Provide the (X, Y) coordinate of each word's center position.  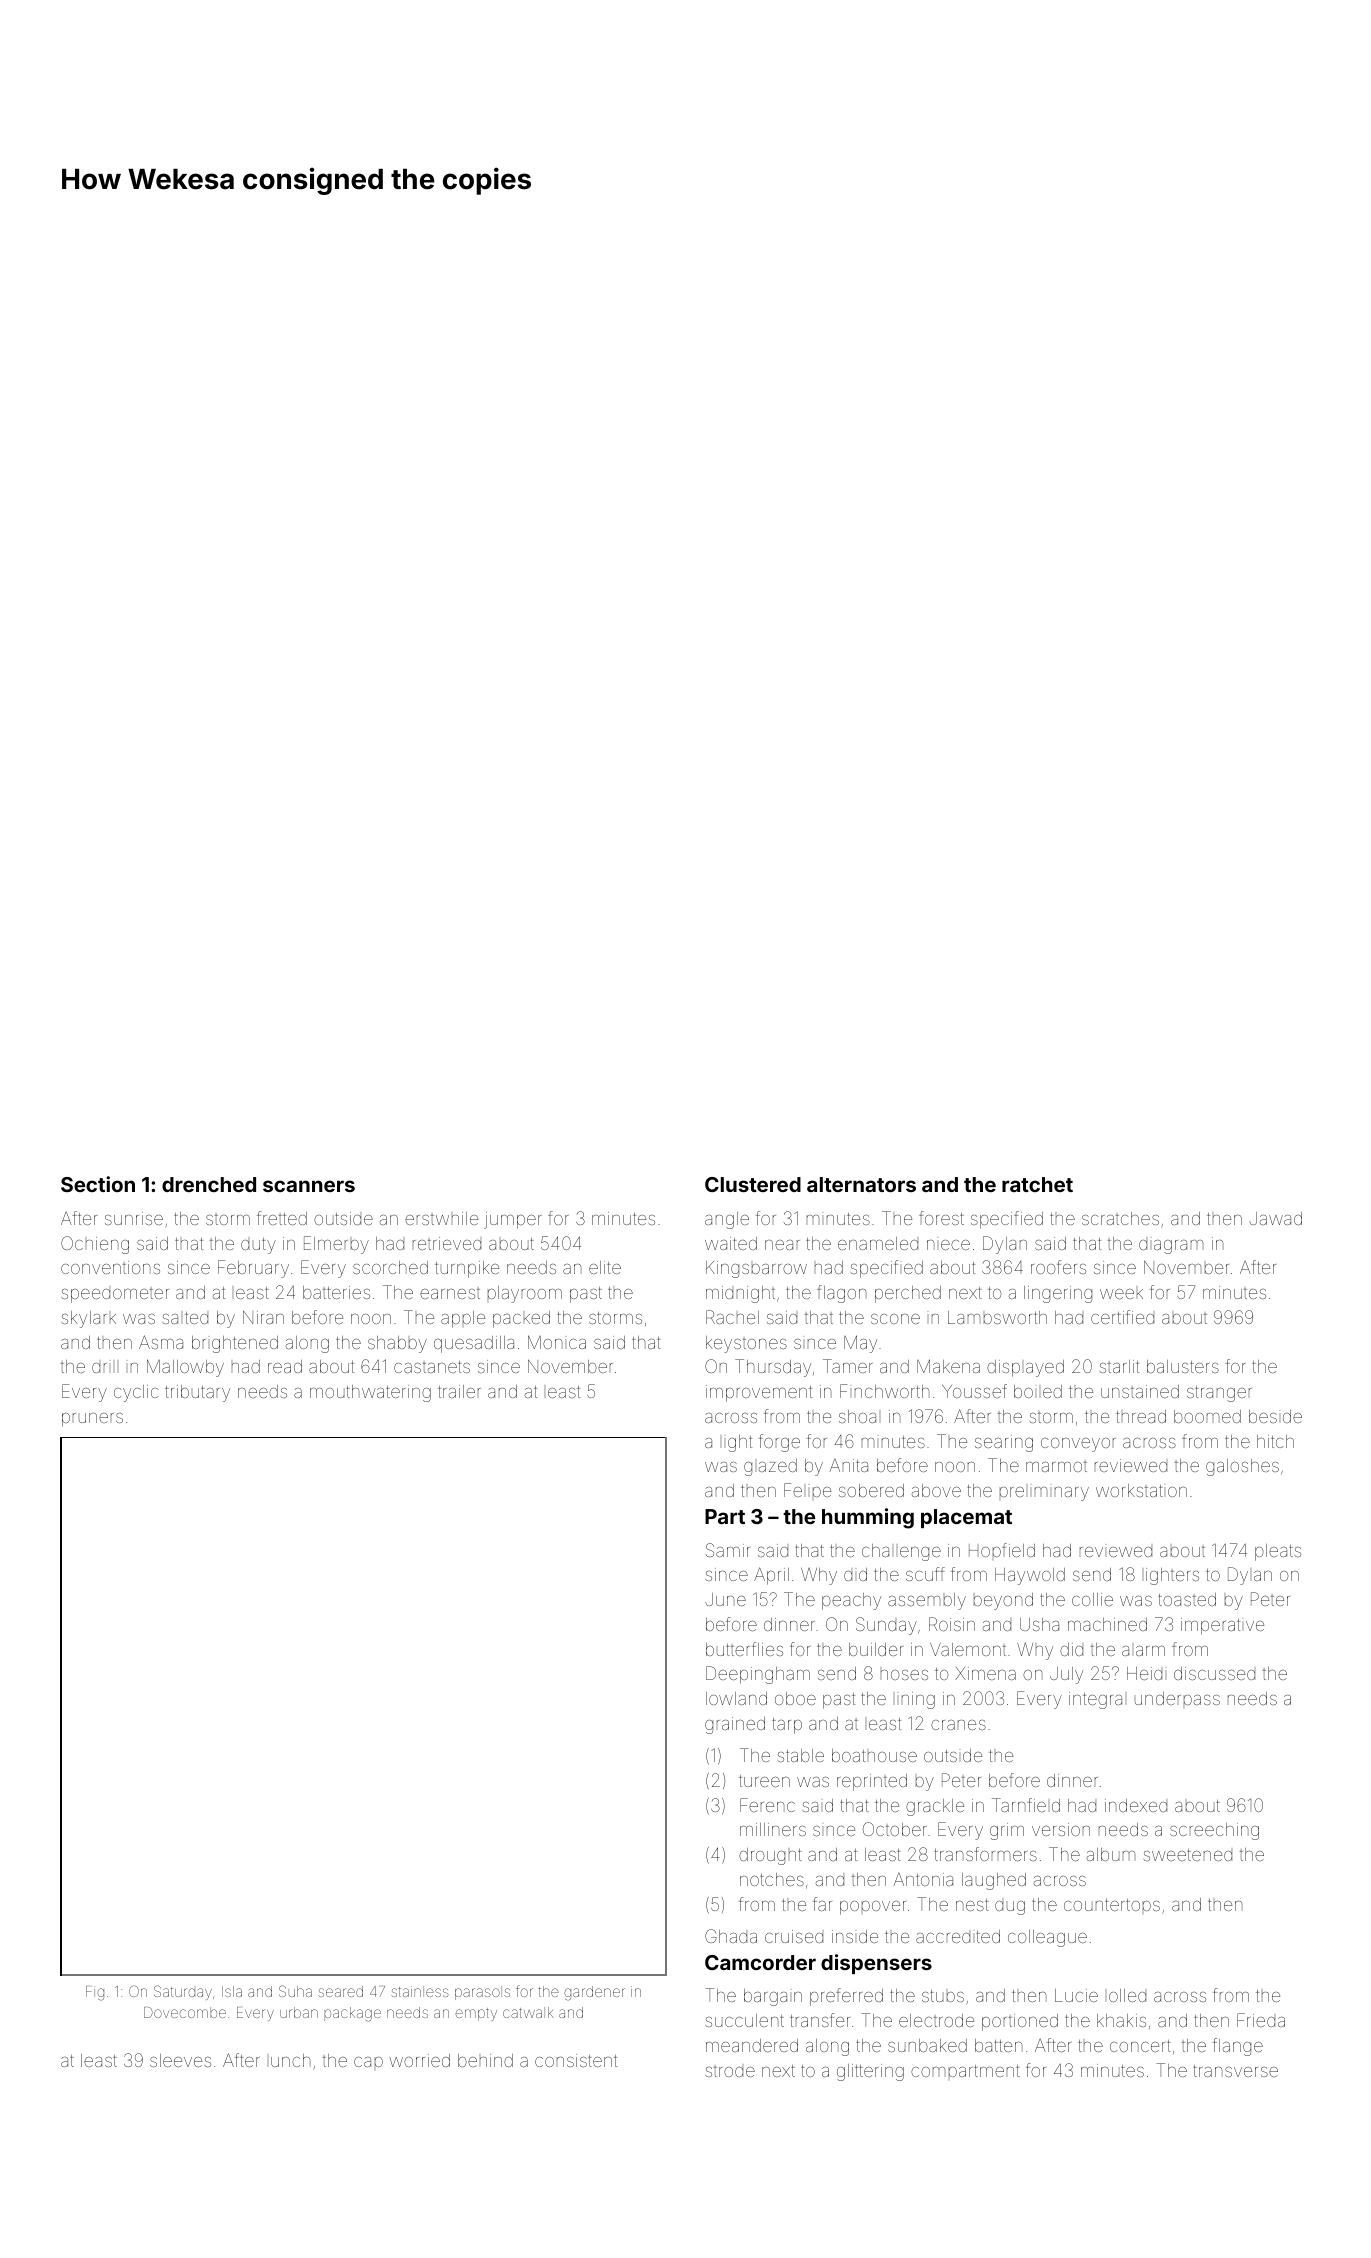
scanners (309, 1186)
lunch (291, 2060)
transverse (1235, 2071)
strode (730, 2071)
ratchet (1037, 1184)
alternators (861, 1184)
